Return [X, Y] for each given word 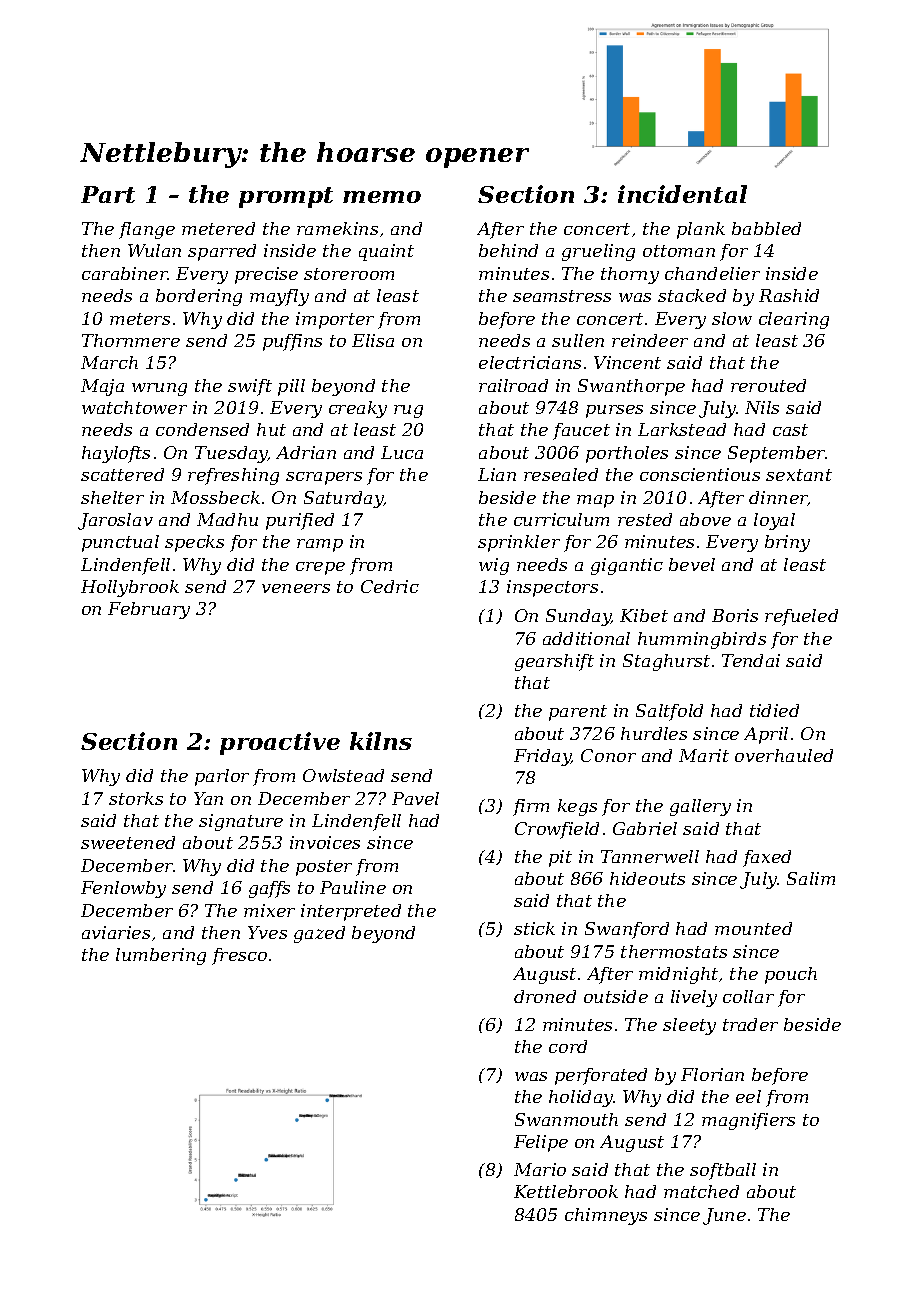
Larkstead [682, 429]
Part [108, 194]
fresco [239, 956]
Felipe [541, 1143]
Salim [811, 878]
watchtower [134, 407]
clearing [794, 320]
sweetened [128, 842]
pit [560, 858]
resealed [561, 474]
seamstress [562, 296]
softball [723, 1171]
